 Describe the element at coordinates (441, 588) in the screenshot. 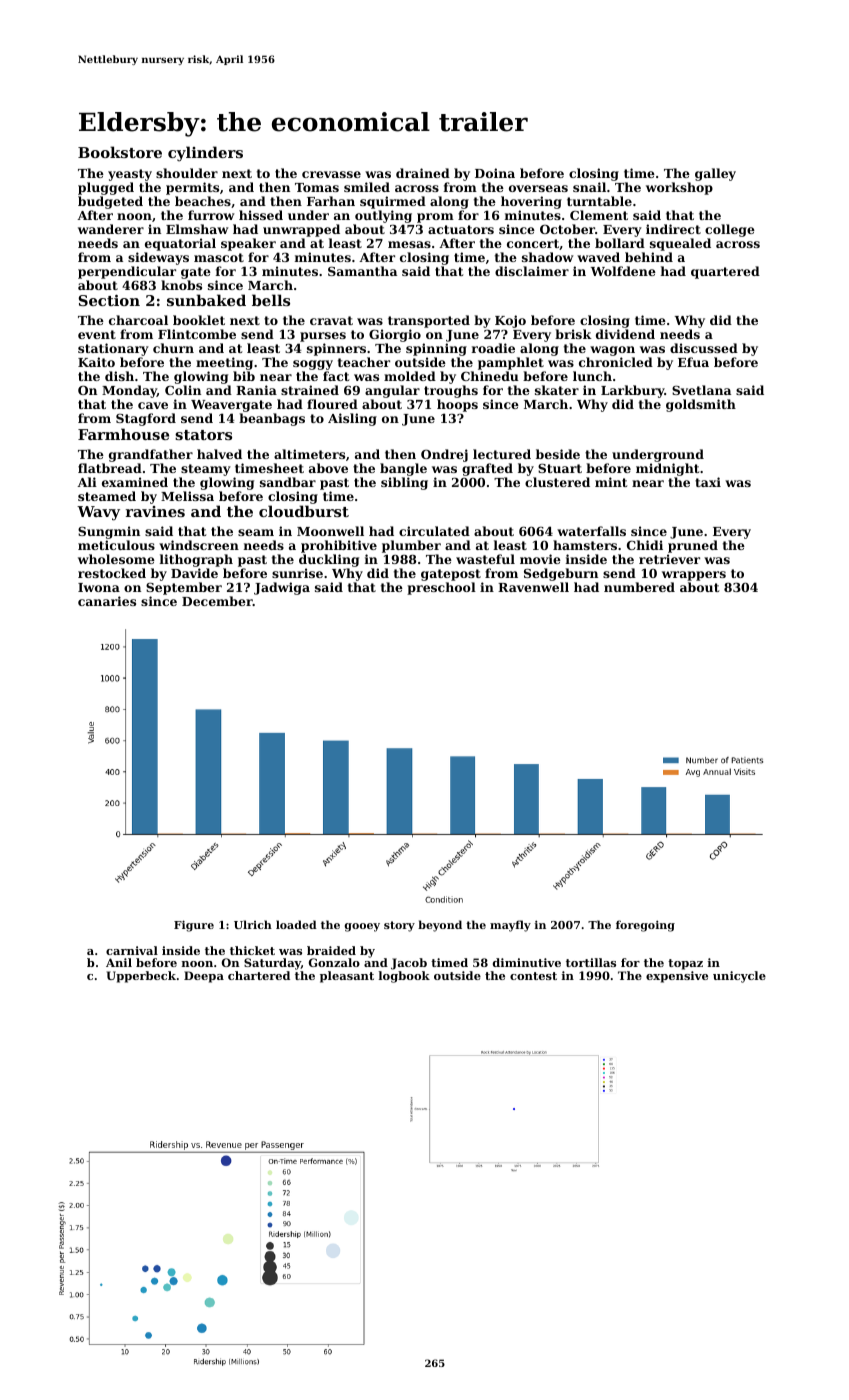

I see `preschool` at that location.
